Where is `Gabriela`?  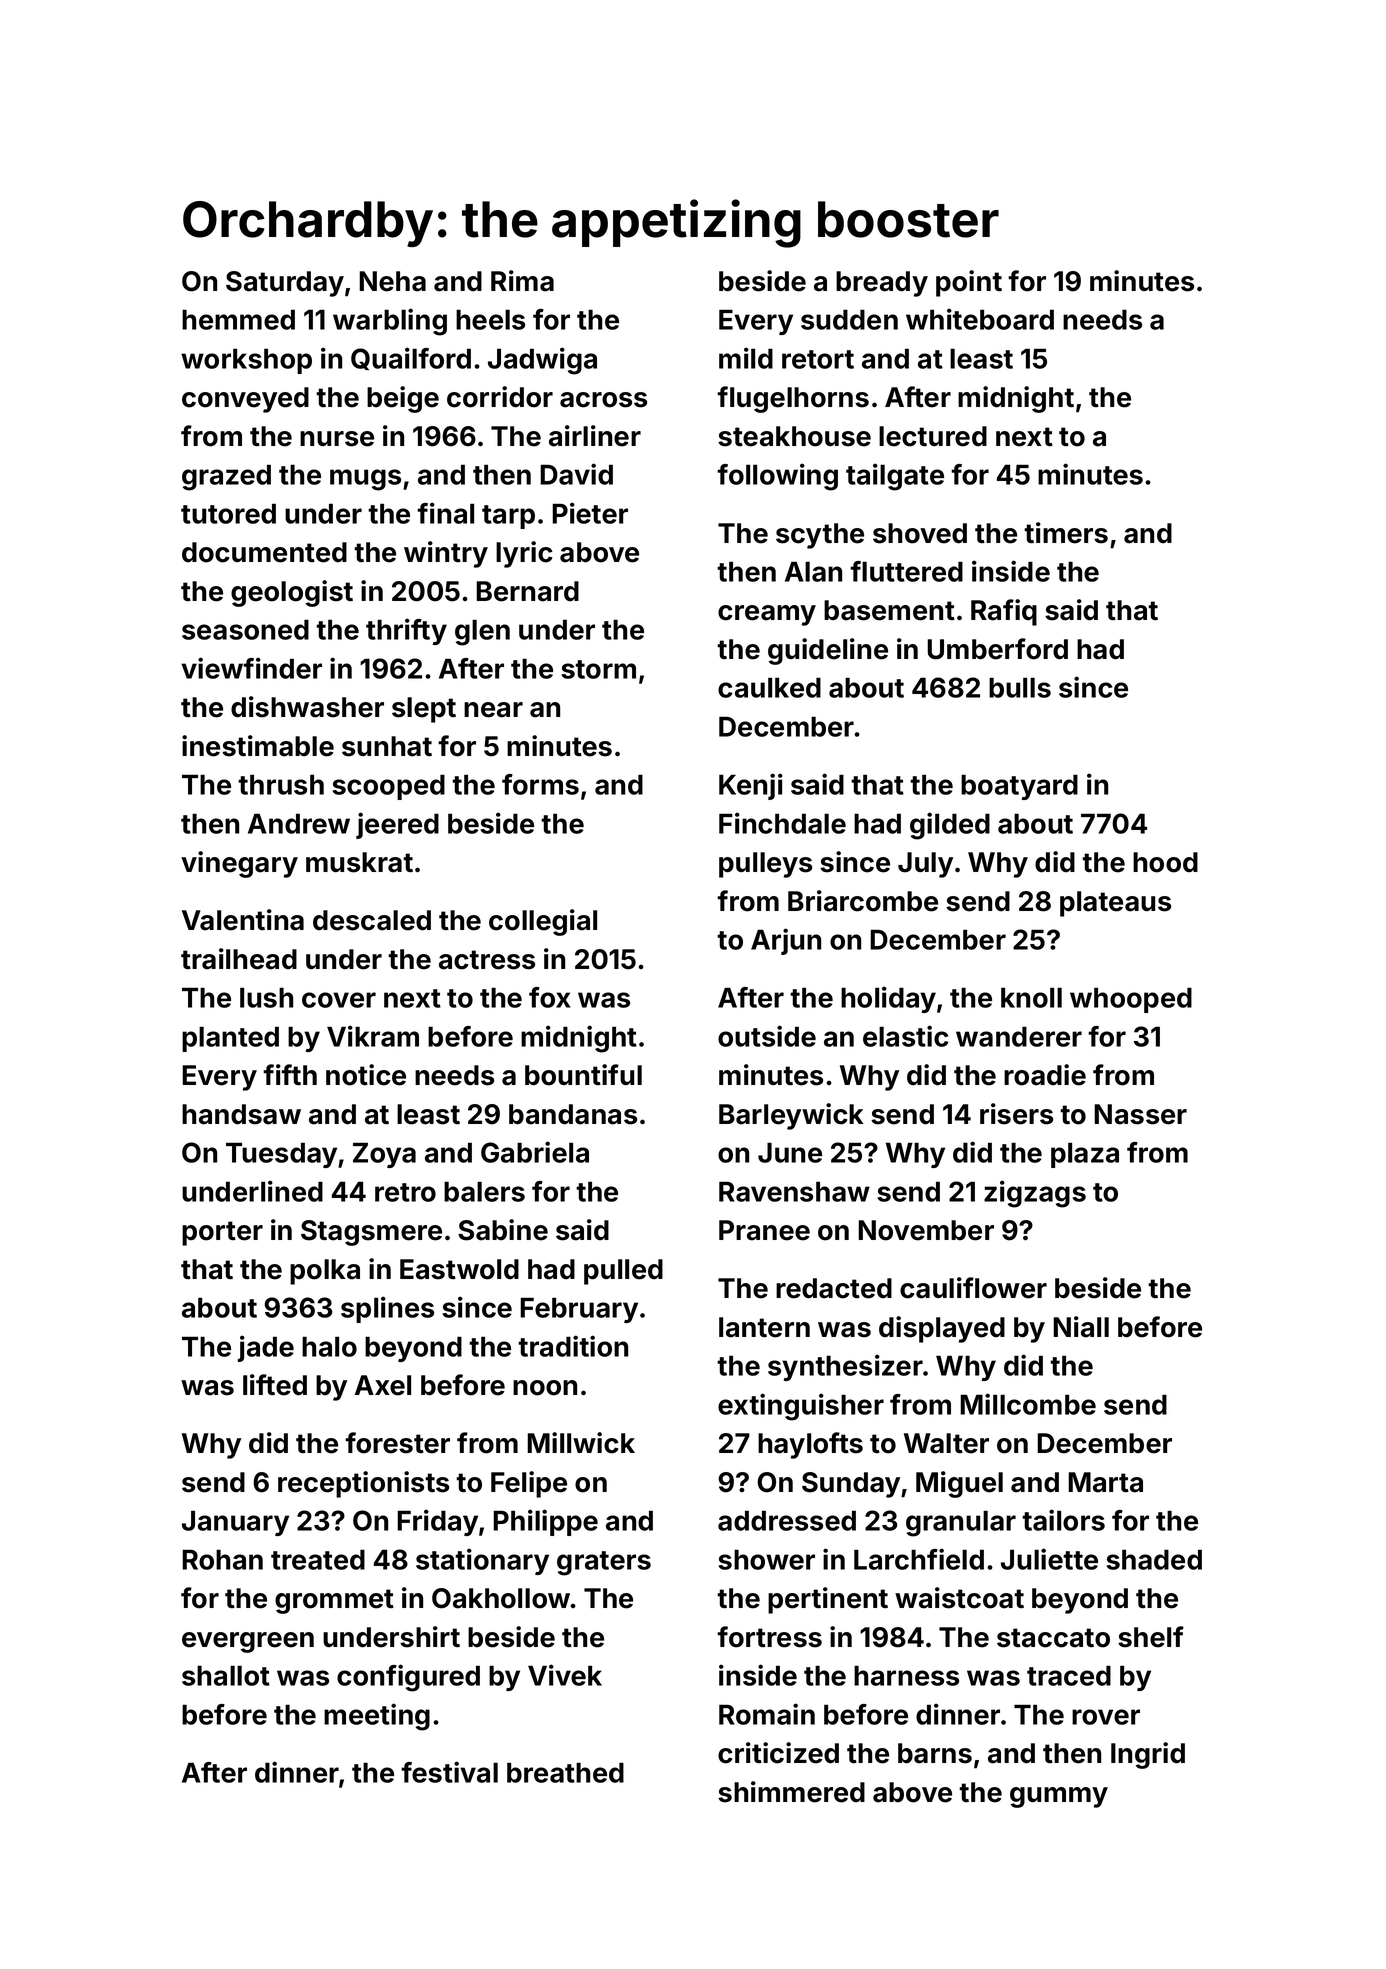
Gabriela is located at coordinates (535, 1152).
